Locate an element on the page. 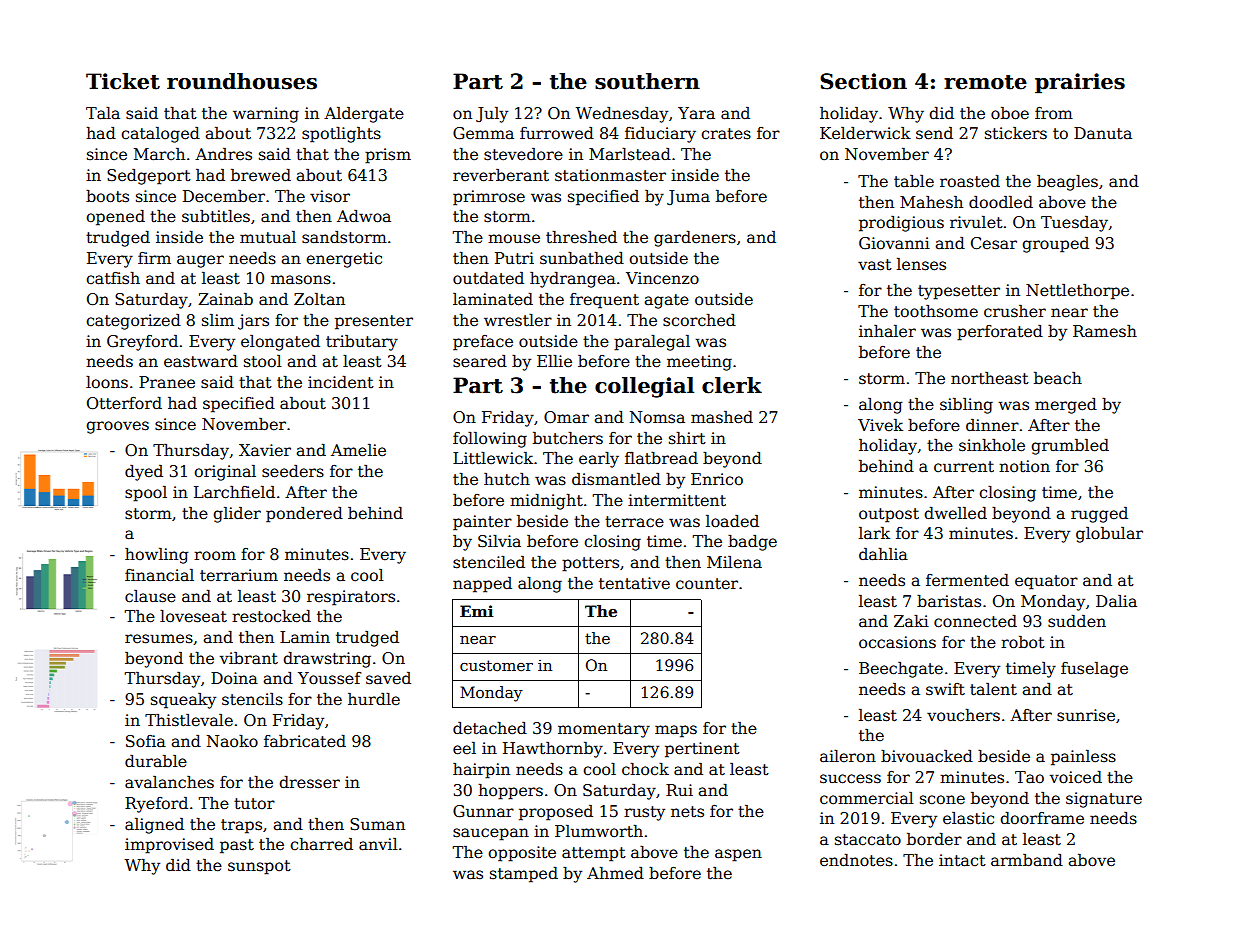 This document has width=1233, height=952. outdated is located at coordinates (488, 278).
